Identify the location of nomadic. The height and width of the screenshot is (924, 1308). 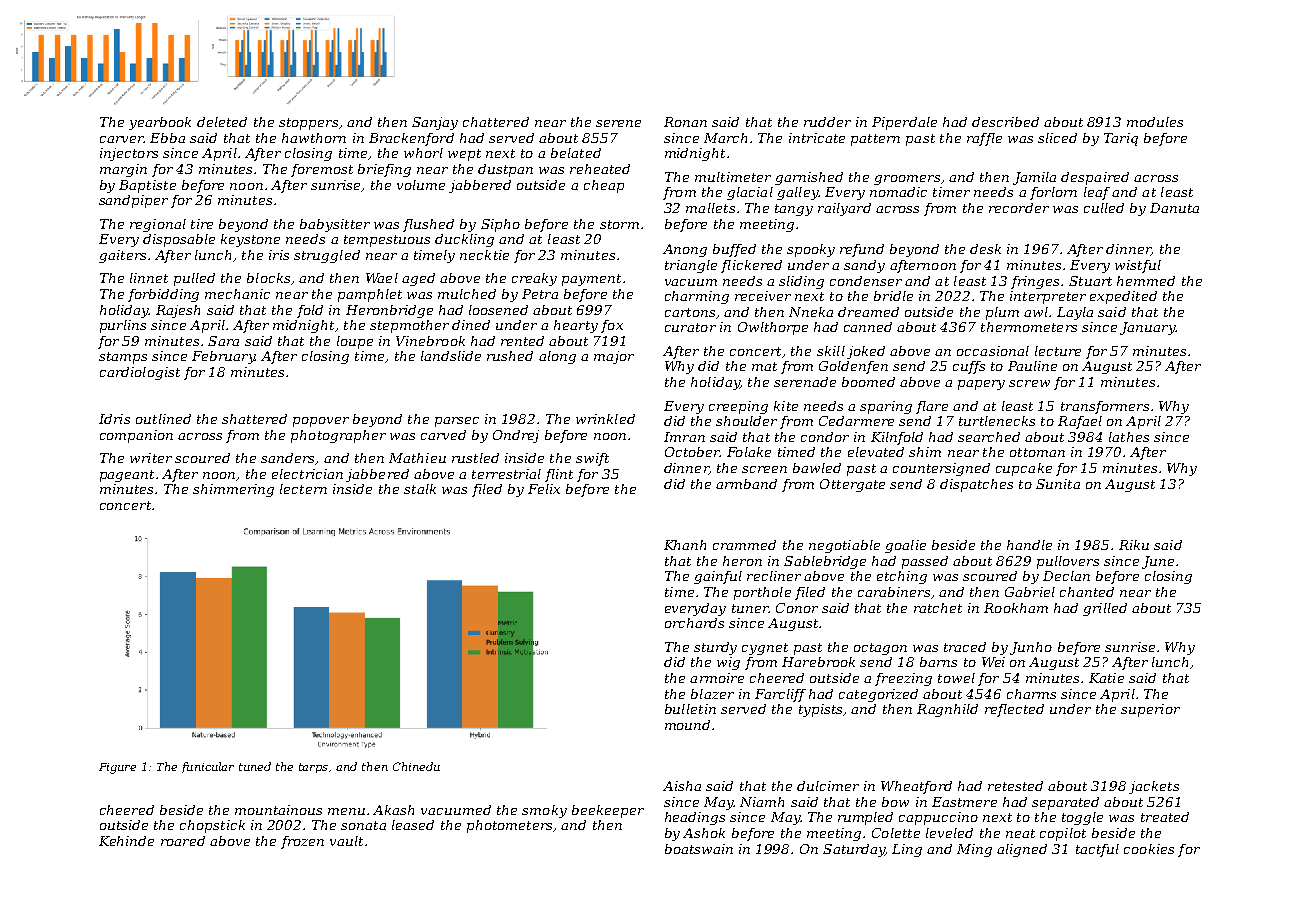
(898, 192).
